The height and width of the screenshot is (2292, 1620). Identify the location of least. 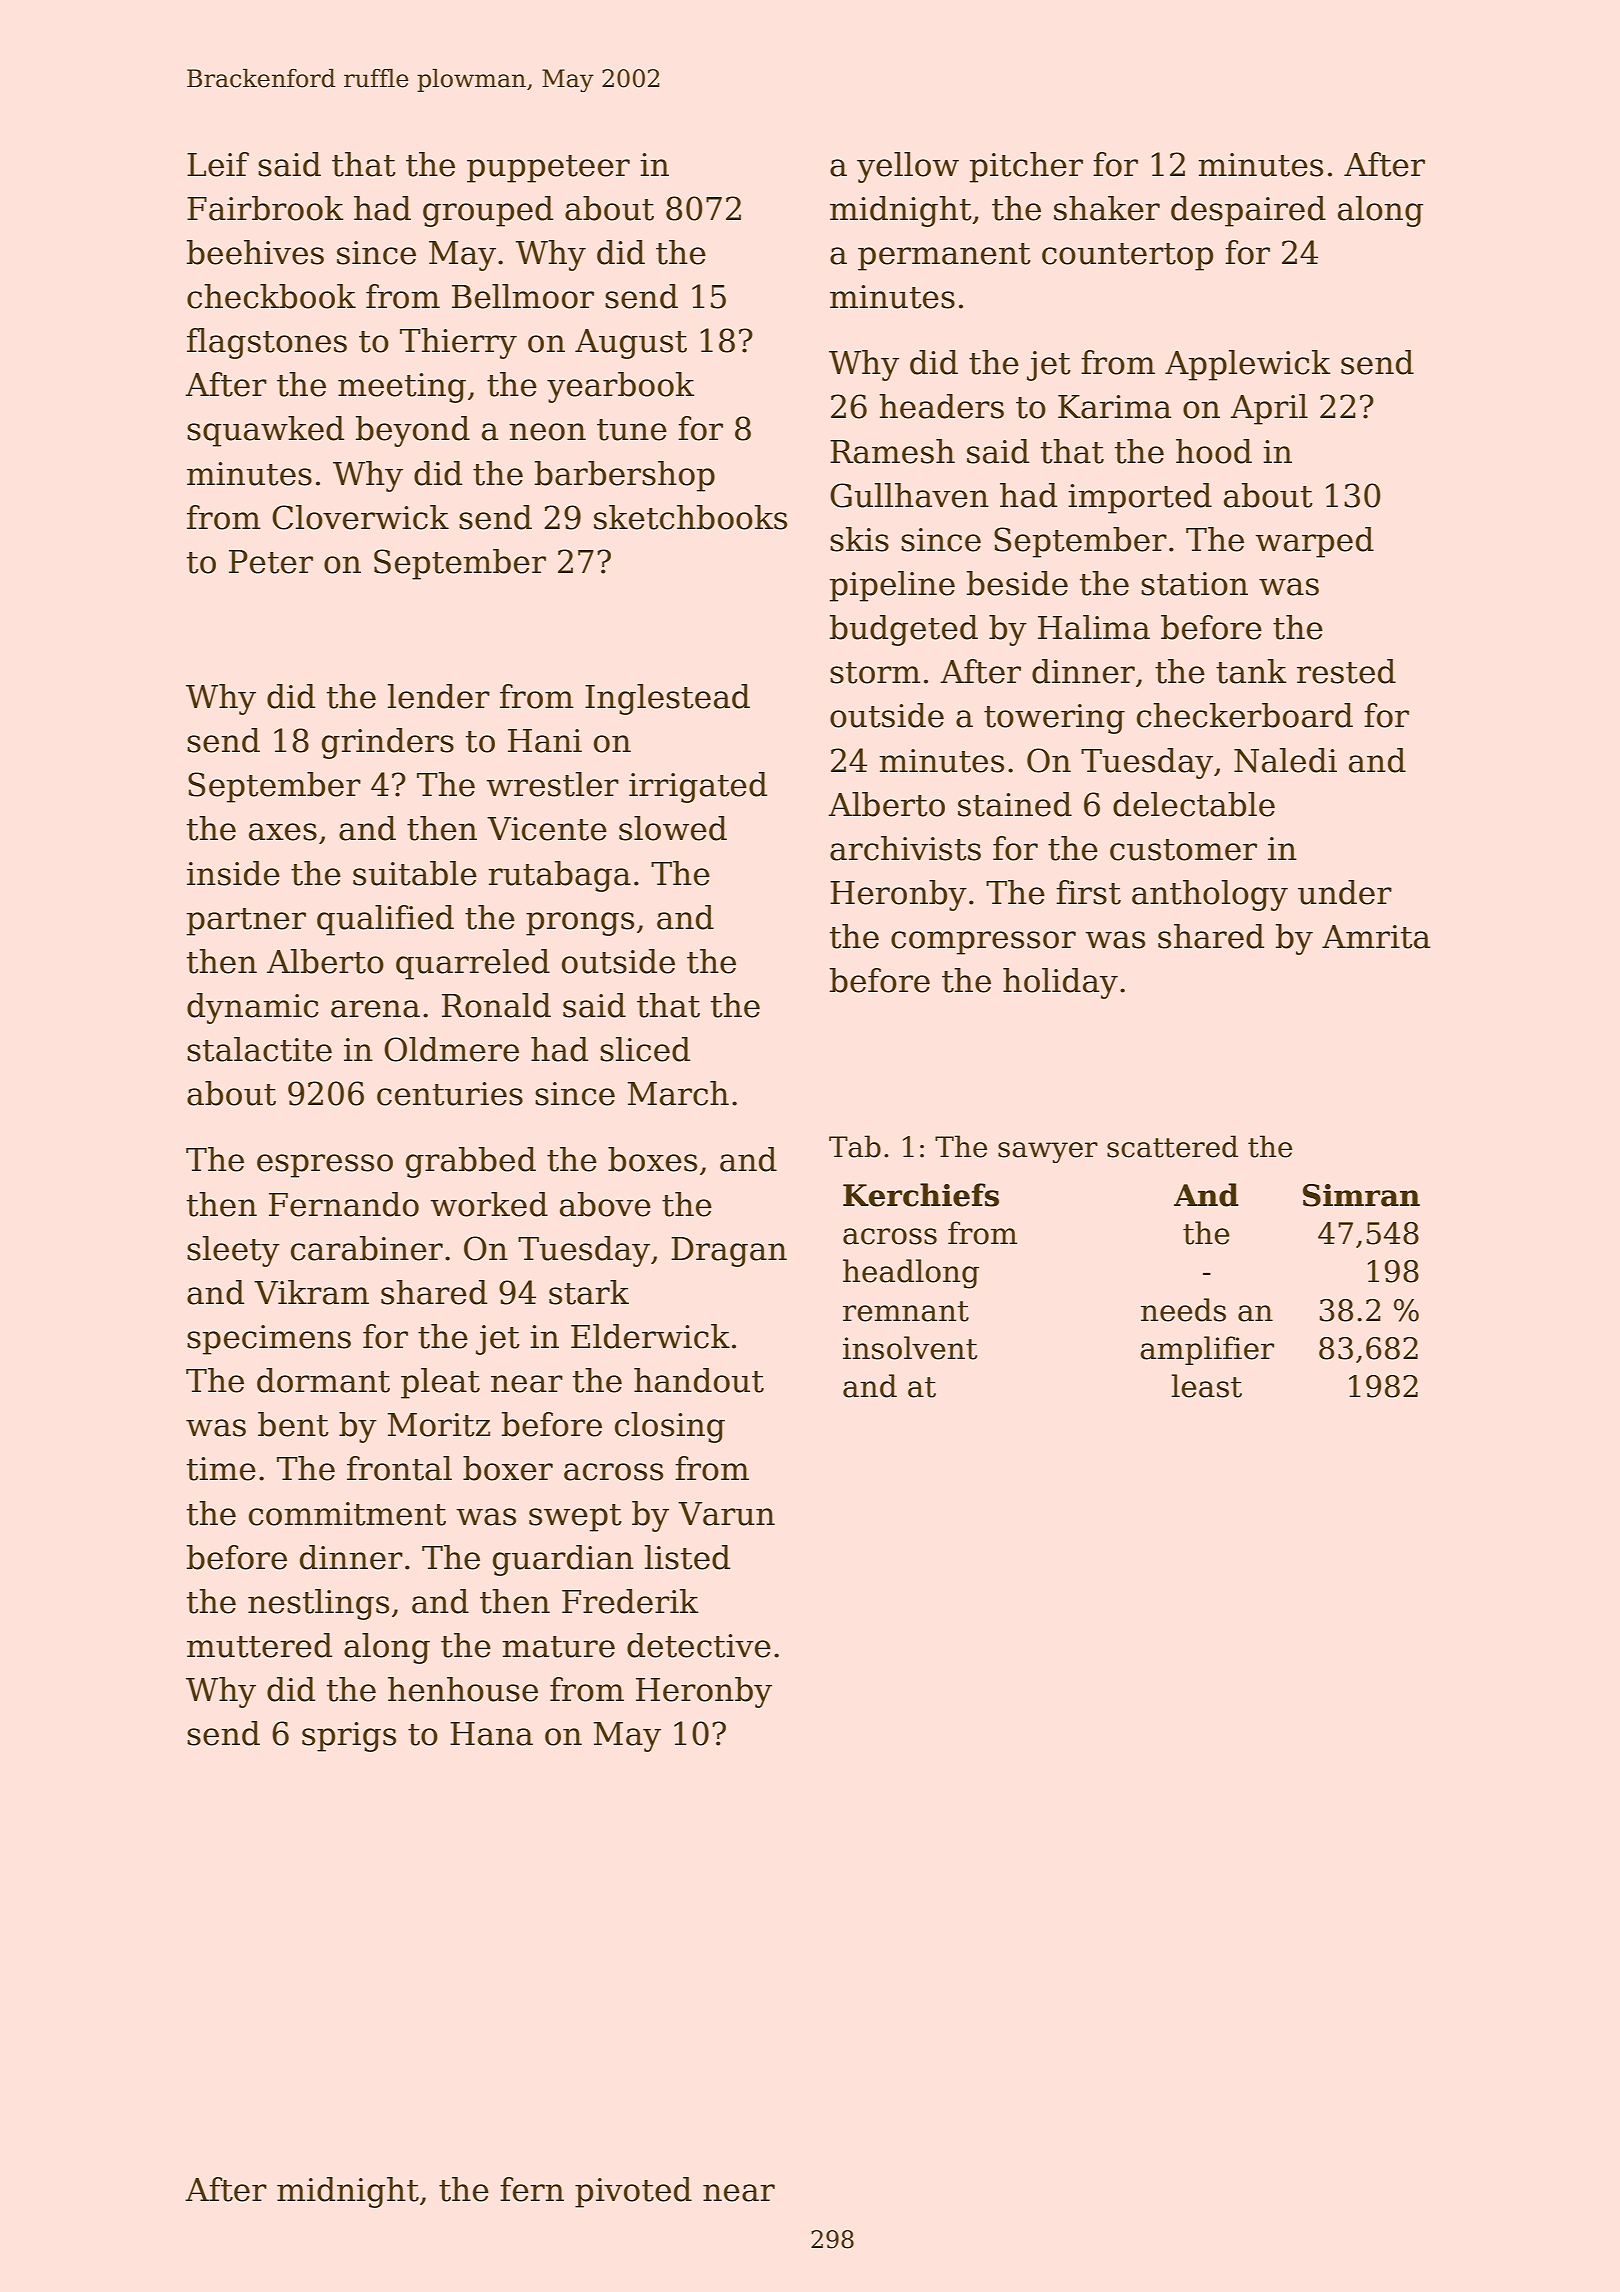
(1206, 1386).
